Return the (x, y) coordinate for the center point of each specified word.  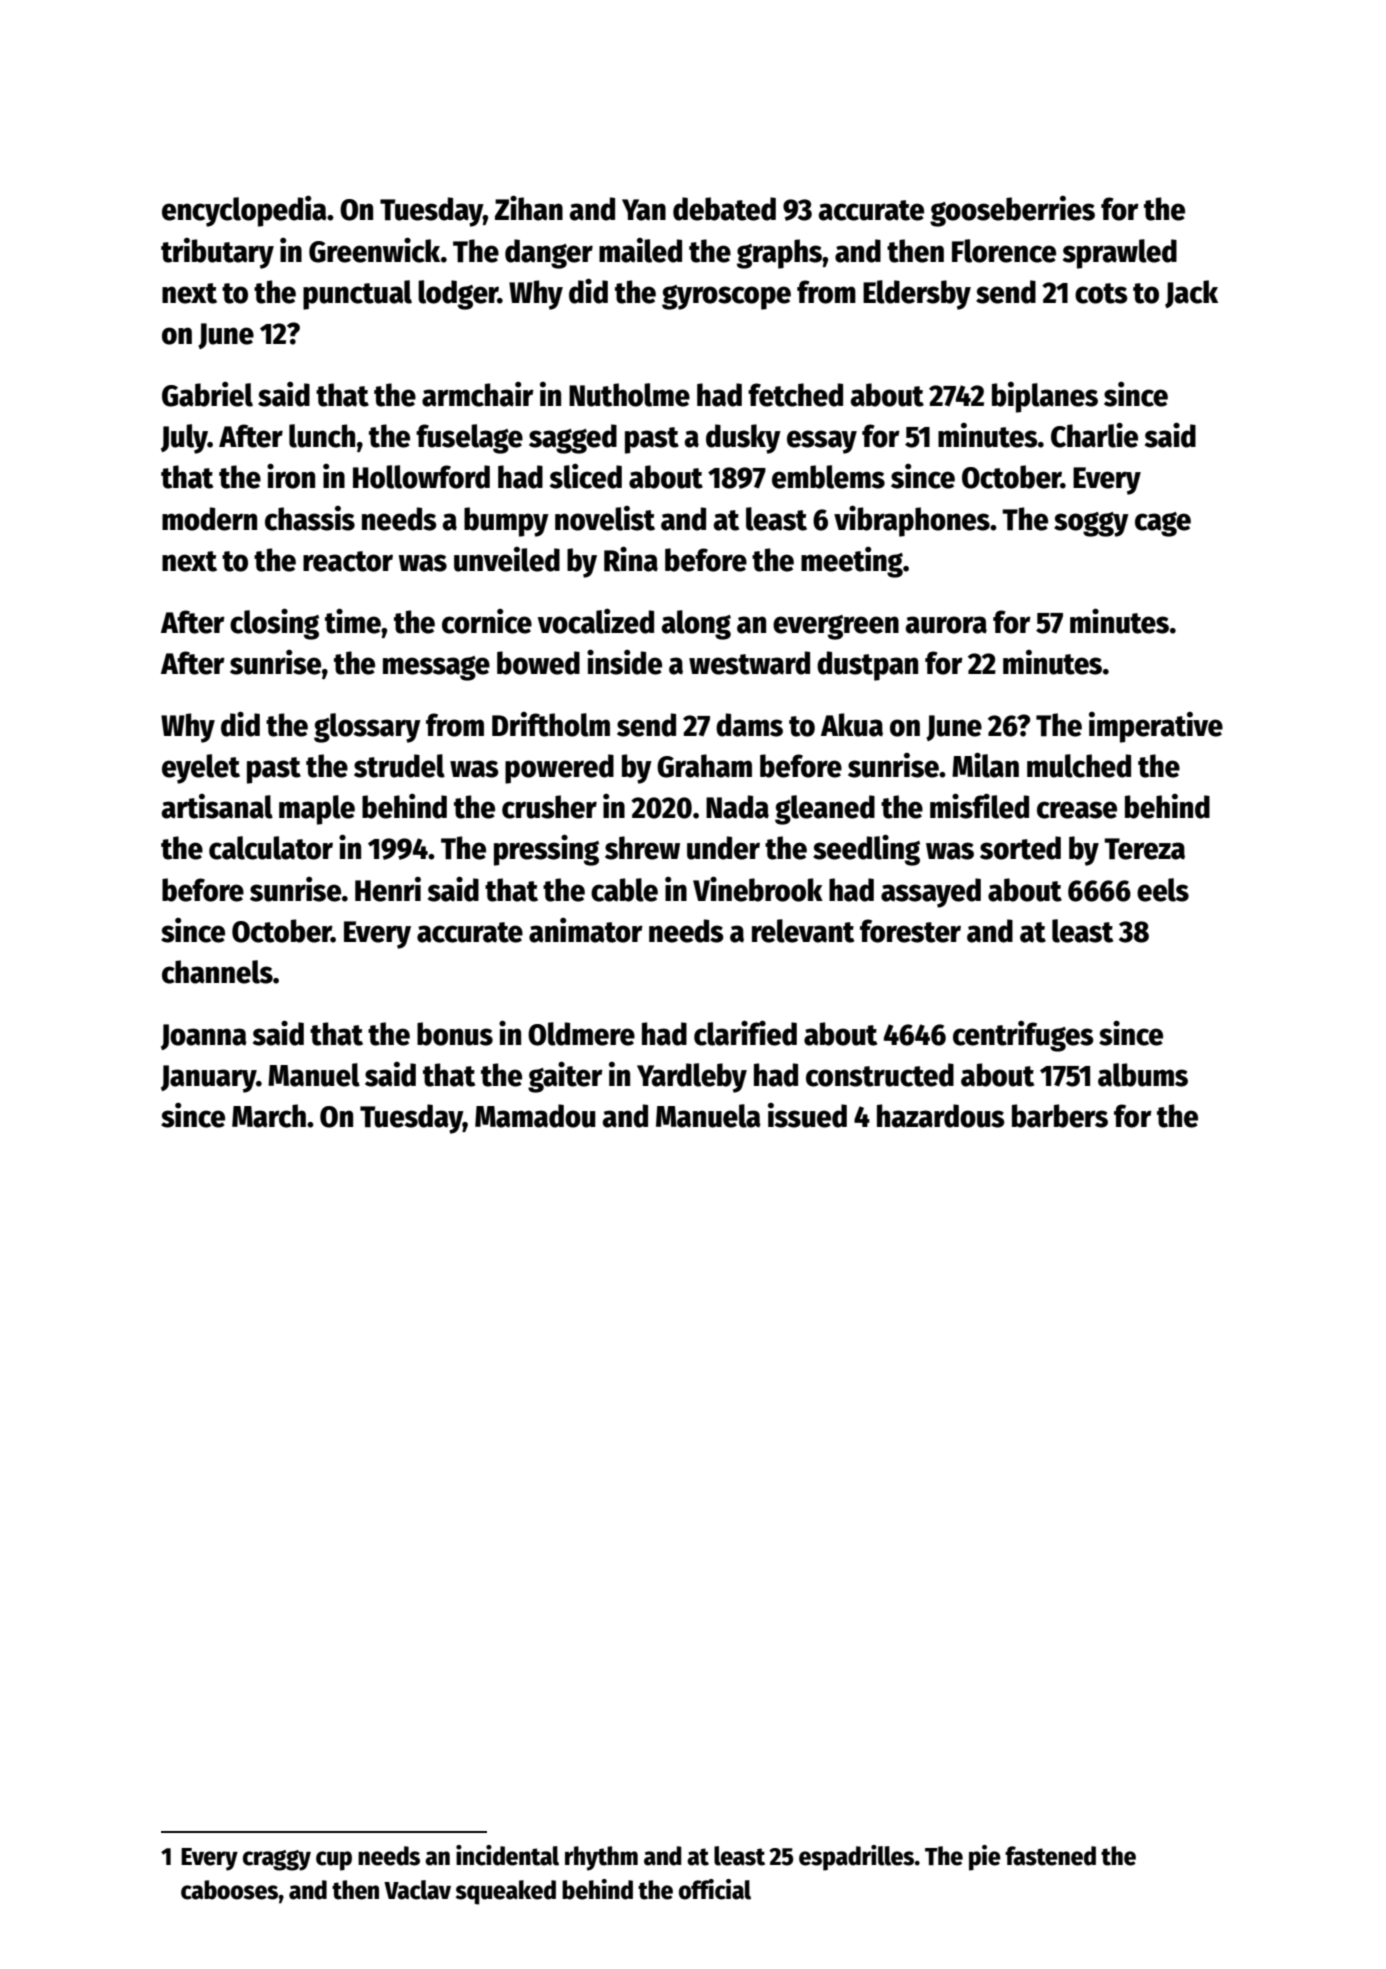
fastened (1050, 1856)
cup (334, 1861)
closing (274, 624)
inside (624, 662)
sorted (1020, 848)
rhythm (601, 1858)
